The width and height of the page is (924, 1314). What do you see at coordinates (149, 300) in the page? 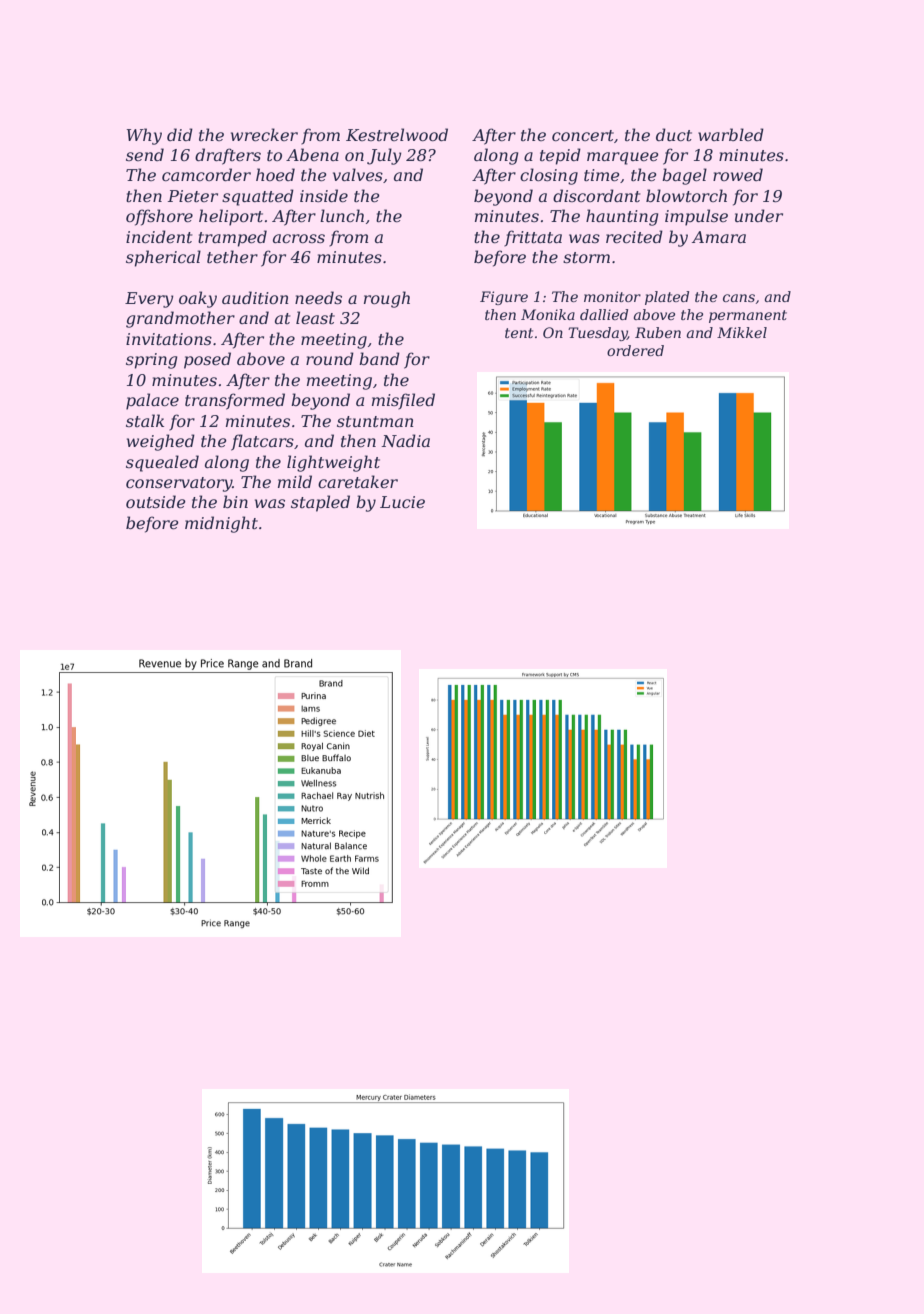
I see `Every` at bounding box center [149, 300].
